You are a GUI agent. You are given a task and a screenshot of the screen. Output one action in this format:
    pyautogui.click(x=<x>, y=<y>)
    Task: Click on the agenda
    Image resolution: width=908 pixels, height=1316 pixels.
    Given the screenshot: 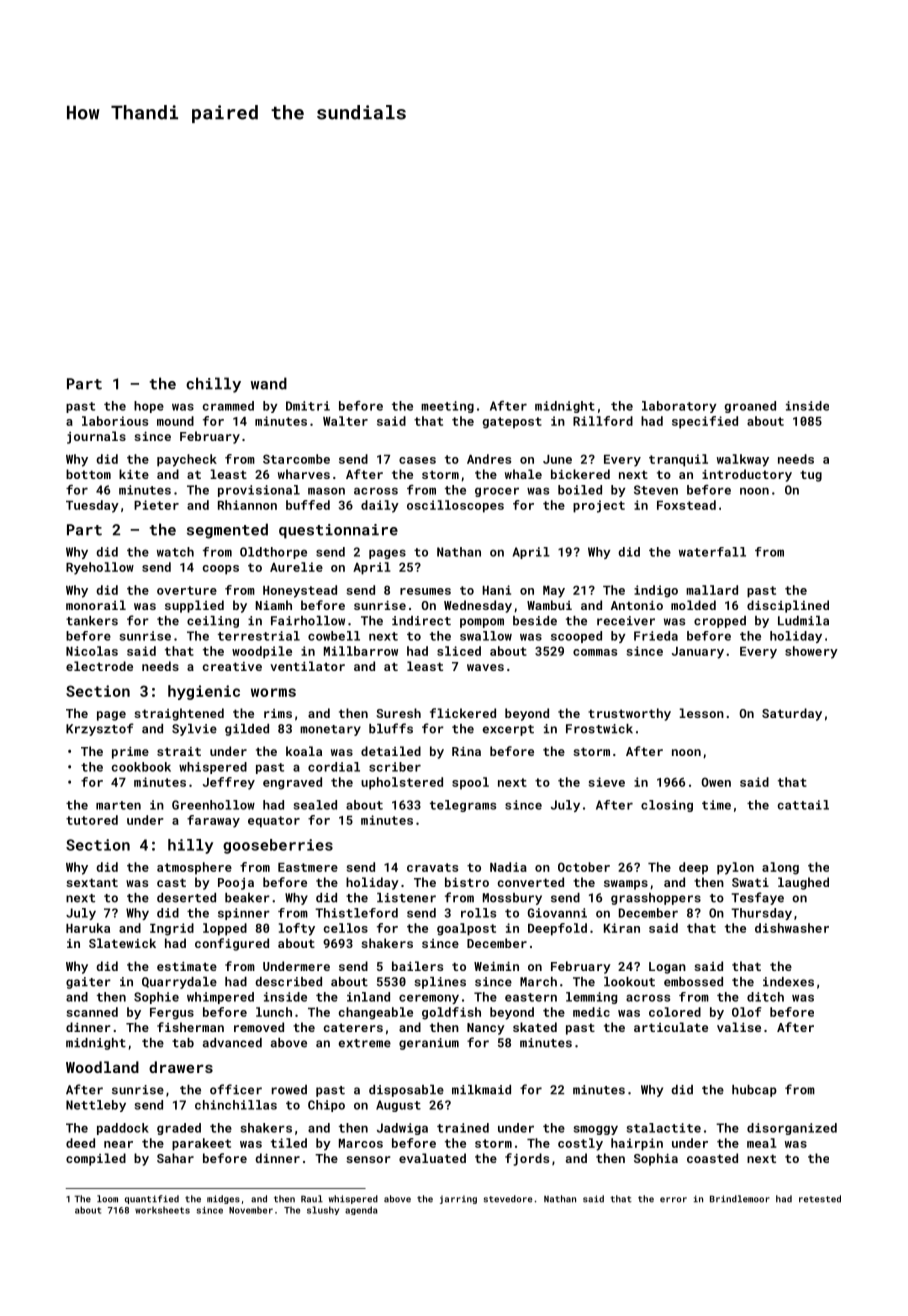 What is the action you would take?
    pyautogui.click(x=361, y=1210)
